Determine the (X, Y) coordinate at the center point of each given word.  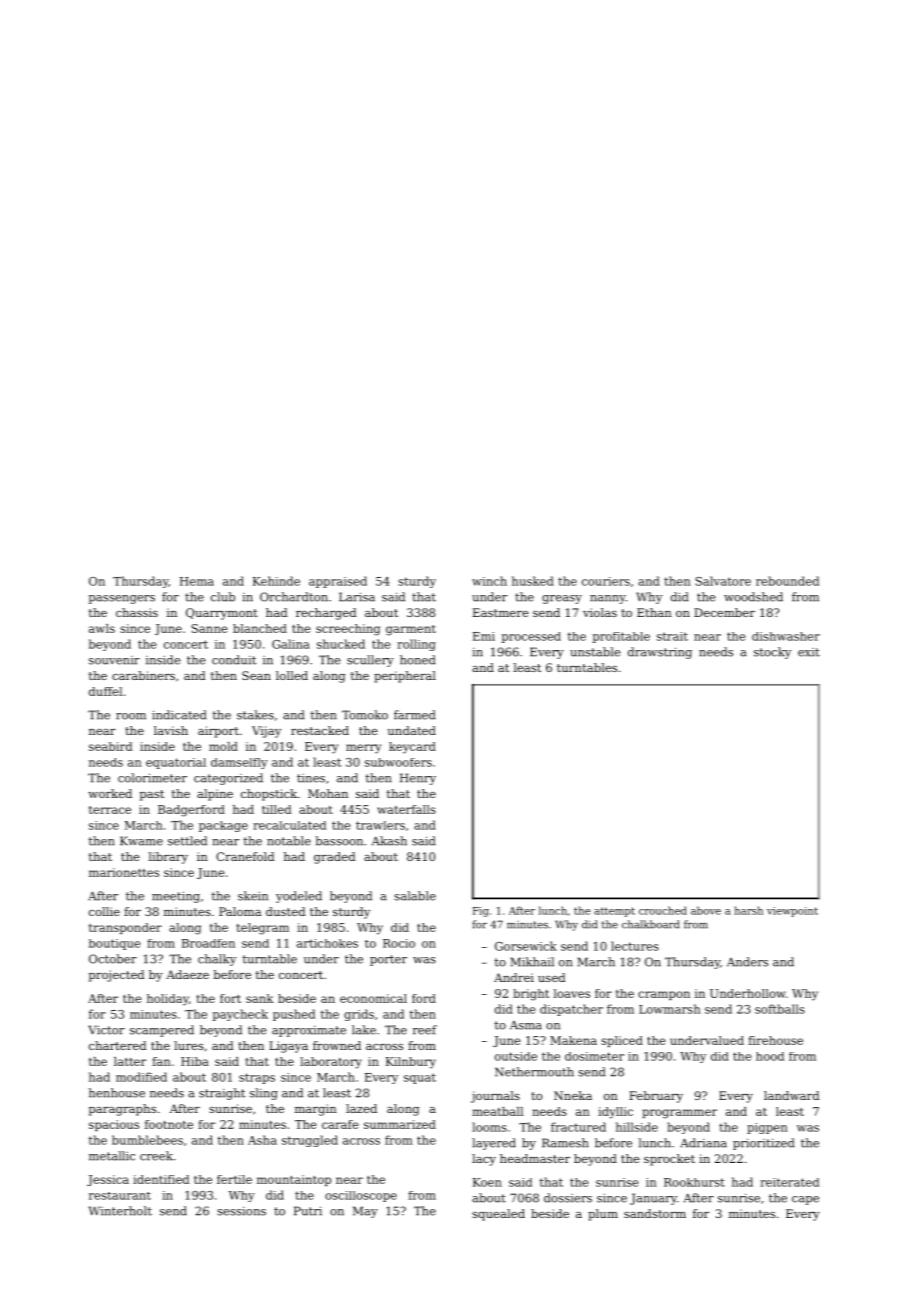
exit (809, 652)
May (365, 1212)
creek (156, 1156)
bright (531, 995)
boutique (114, 944)
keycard (412, 748)
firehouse (775, 1040)
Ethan (654, 612)
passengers (122, 599)
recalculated (289, 825)
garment (411, 630)
